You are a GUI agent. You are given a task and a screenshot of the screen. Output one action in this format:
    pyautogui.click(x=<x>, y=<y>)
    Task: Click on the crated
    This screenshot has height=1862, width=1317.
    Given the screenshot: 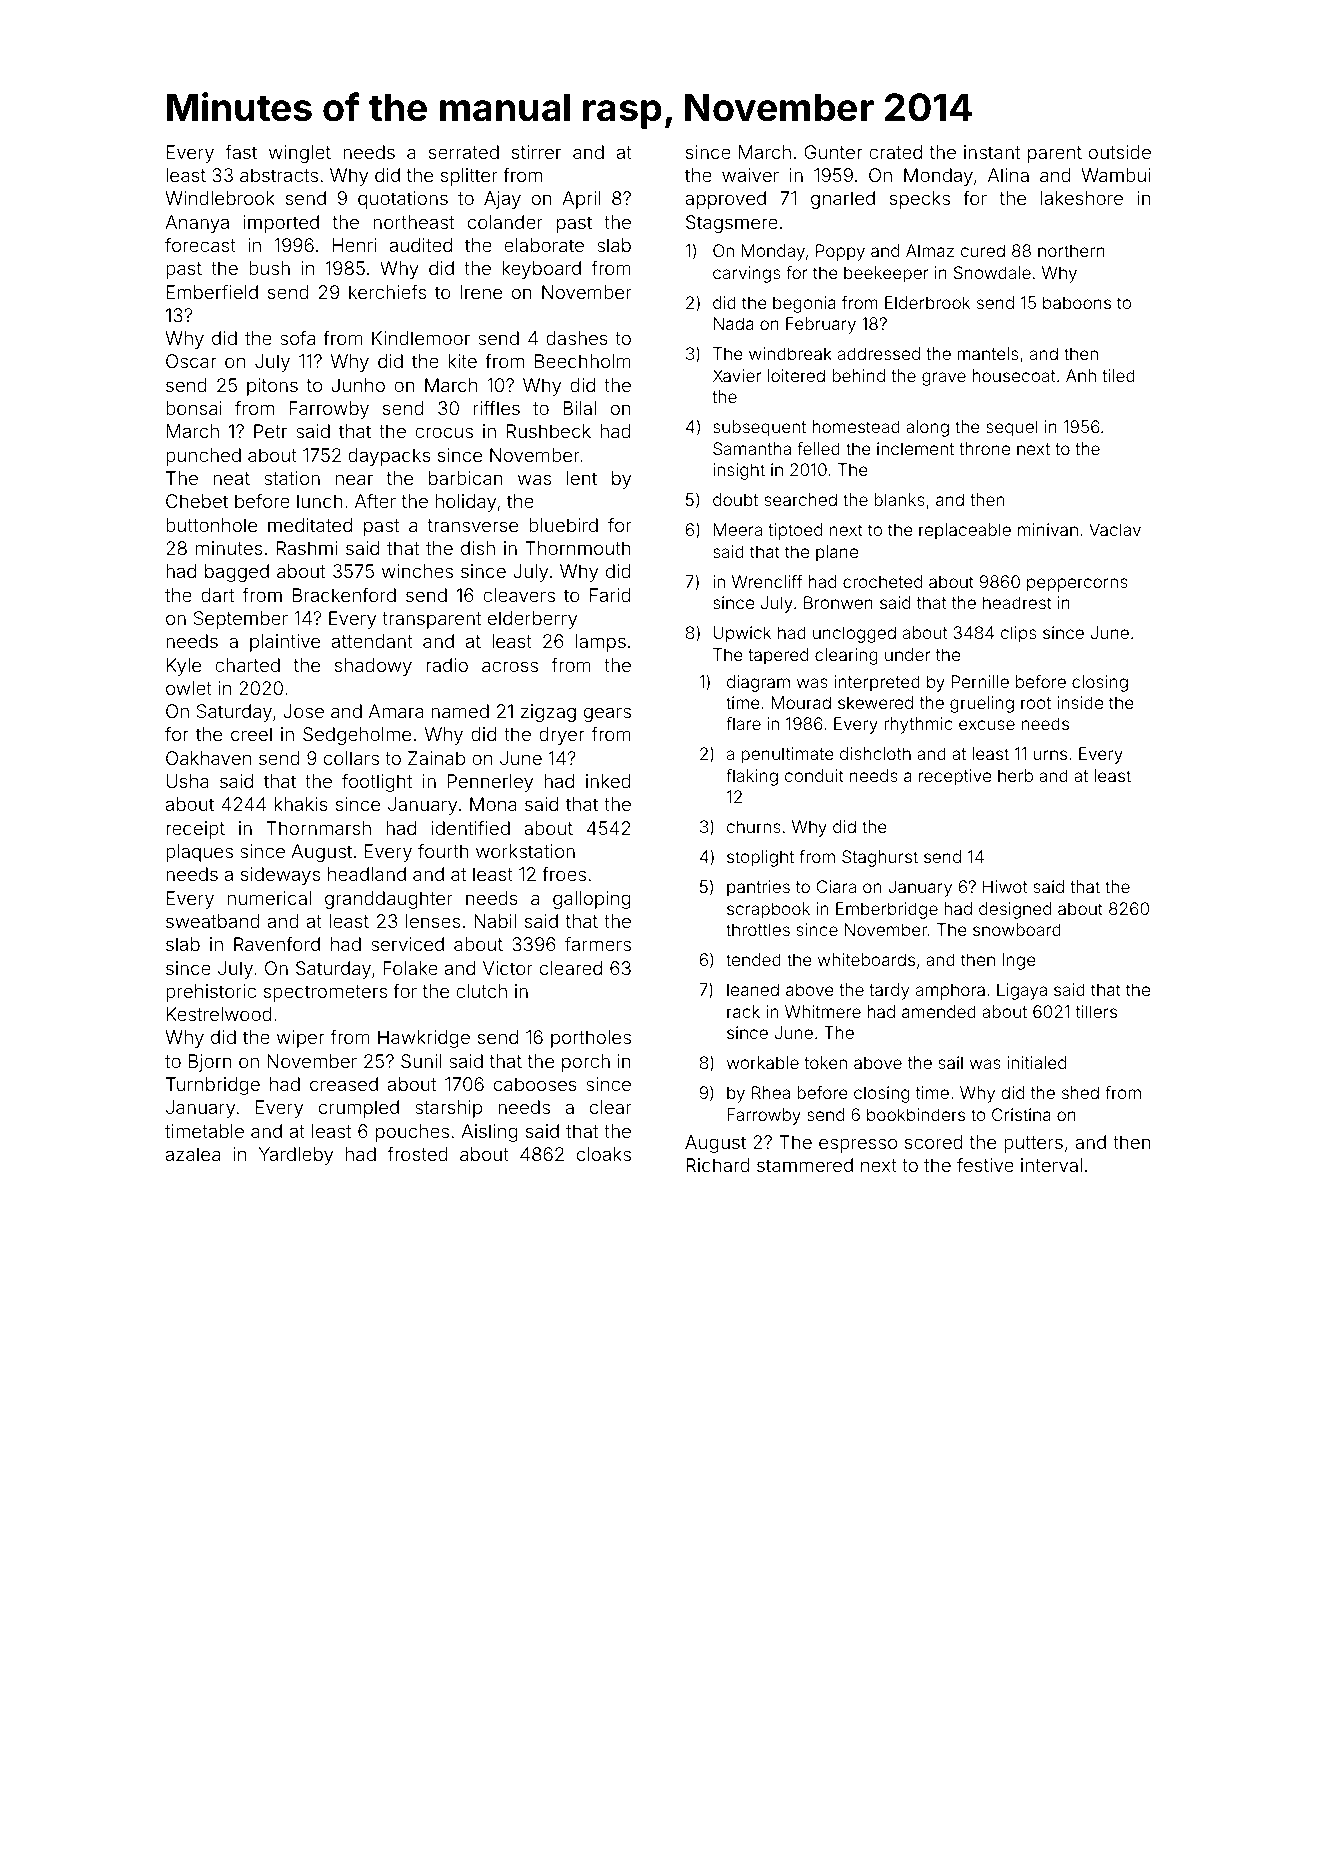 What is the action you would take?
    pyautogui.click(x=895, y=152)
